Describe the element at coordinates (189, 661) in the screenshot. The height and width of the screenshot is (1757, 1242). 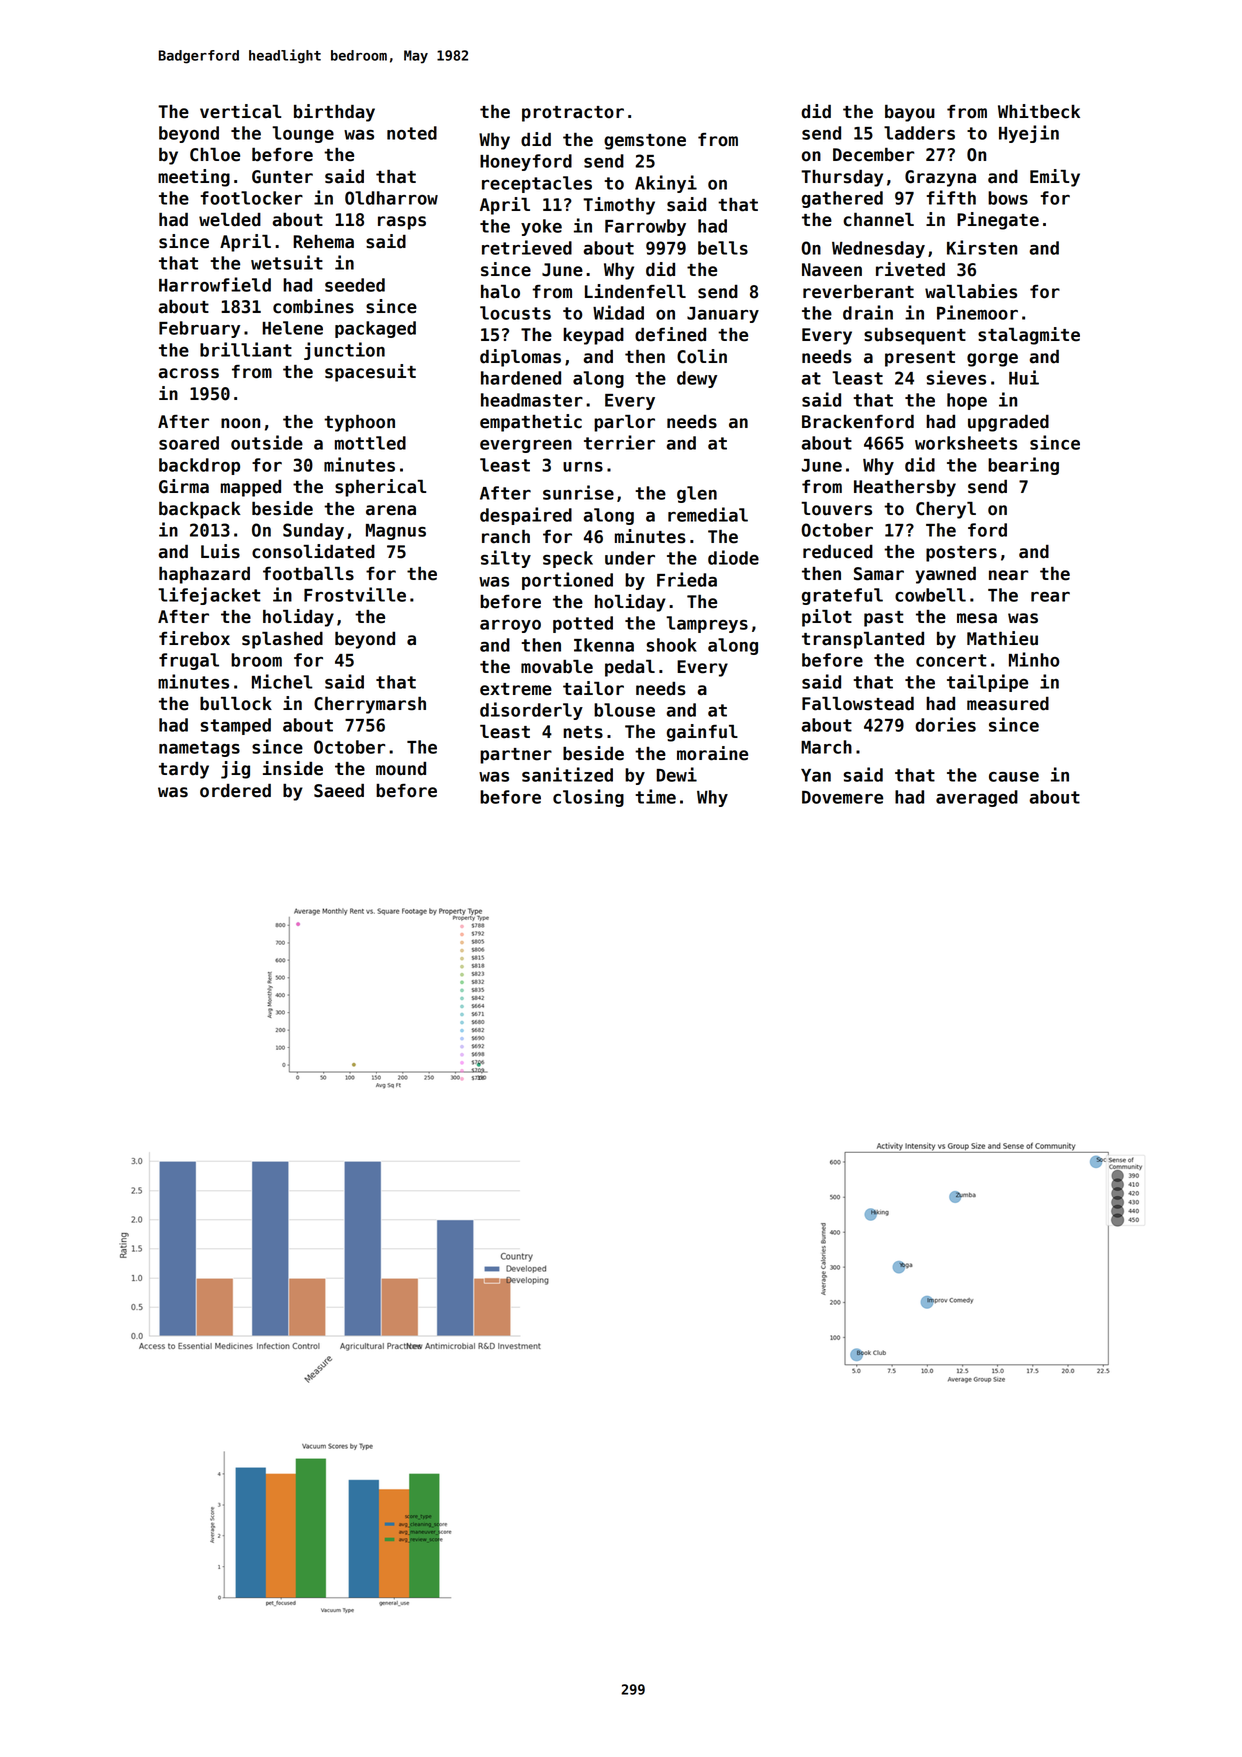
I see `frugal` at that location.
